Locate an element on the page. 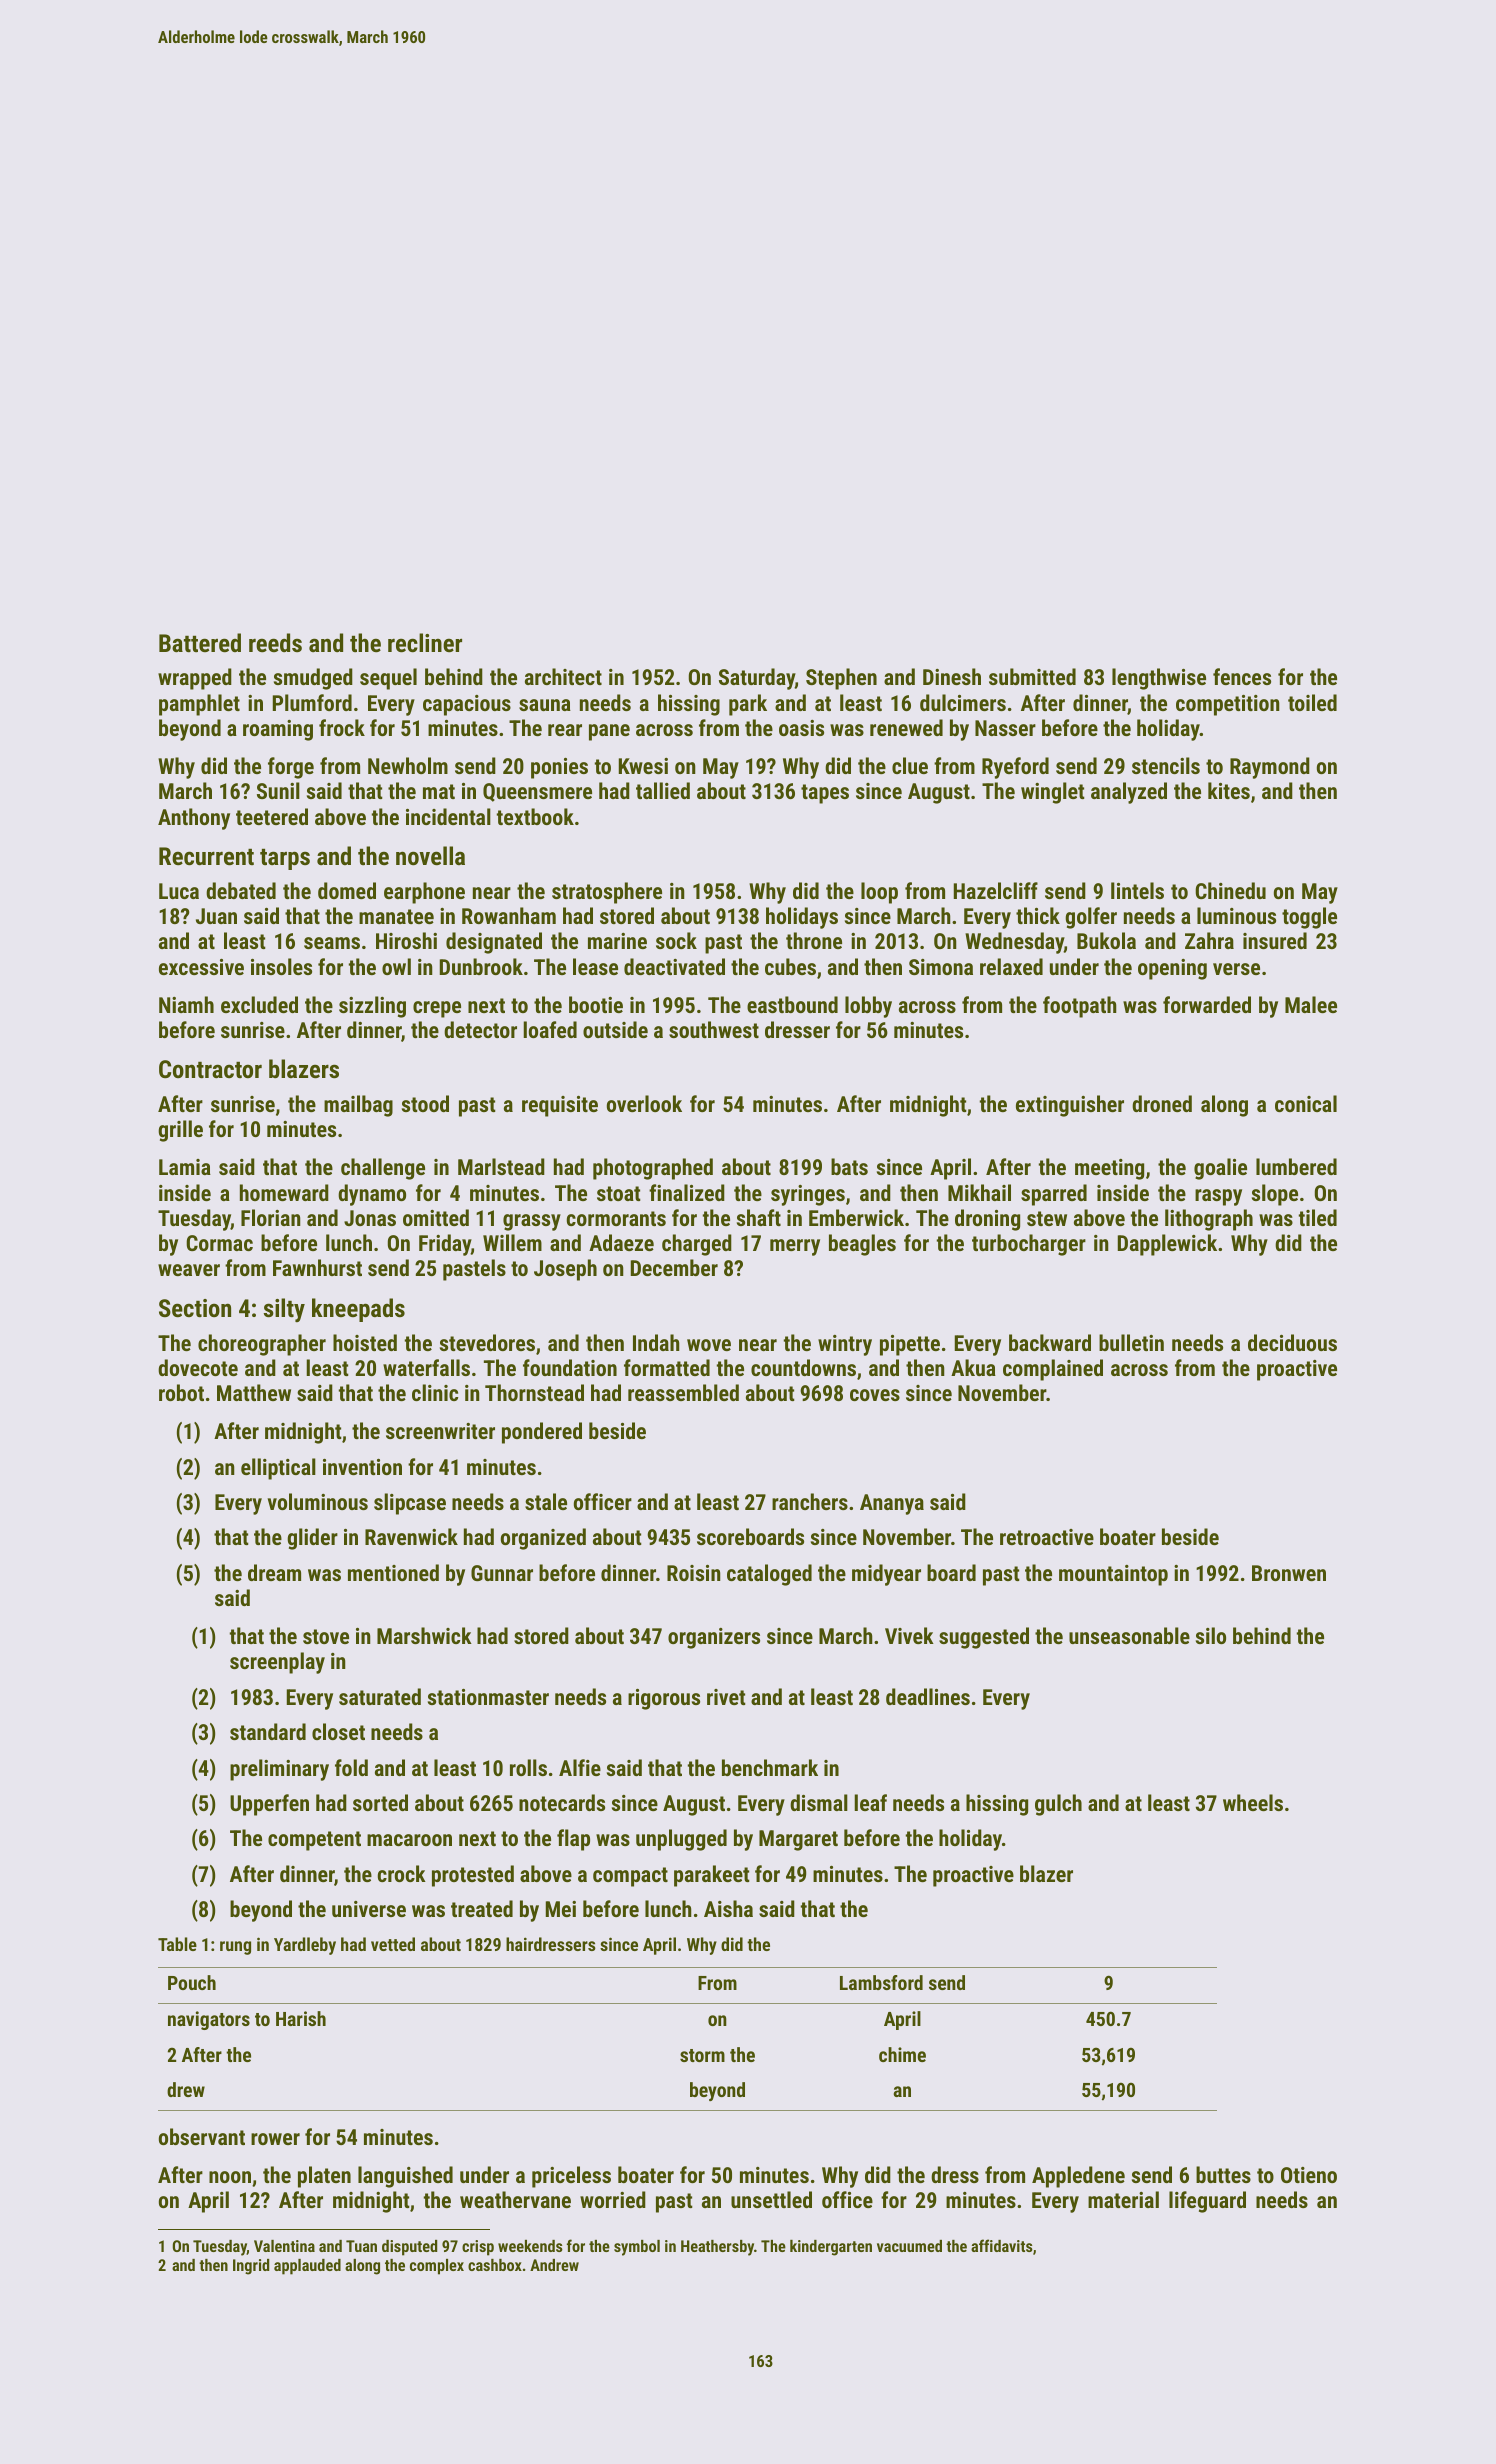 The height and width of the image is (2464, 1496). stoat is located at coordinates (619, 1193).
